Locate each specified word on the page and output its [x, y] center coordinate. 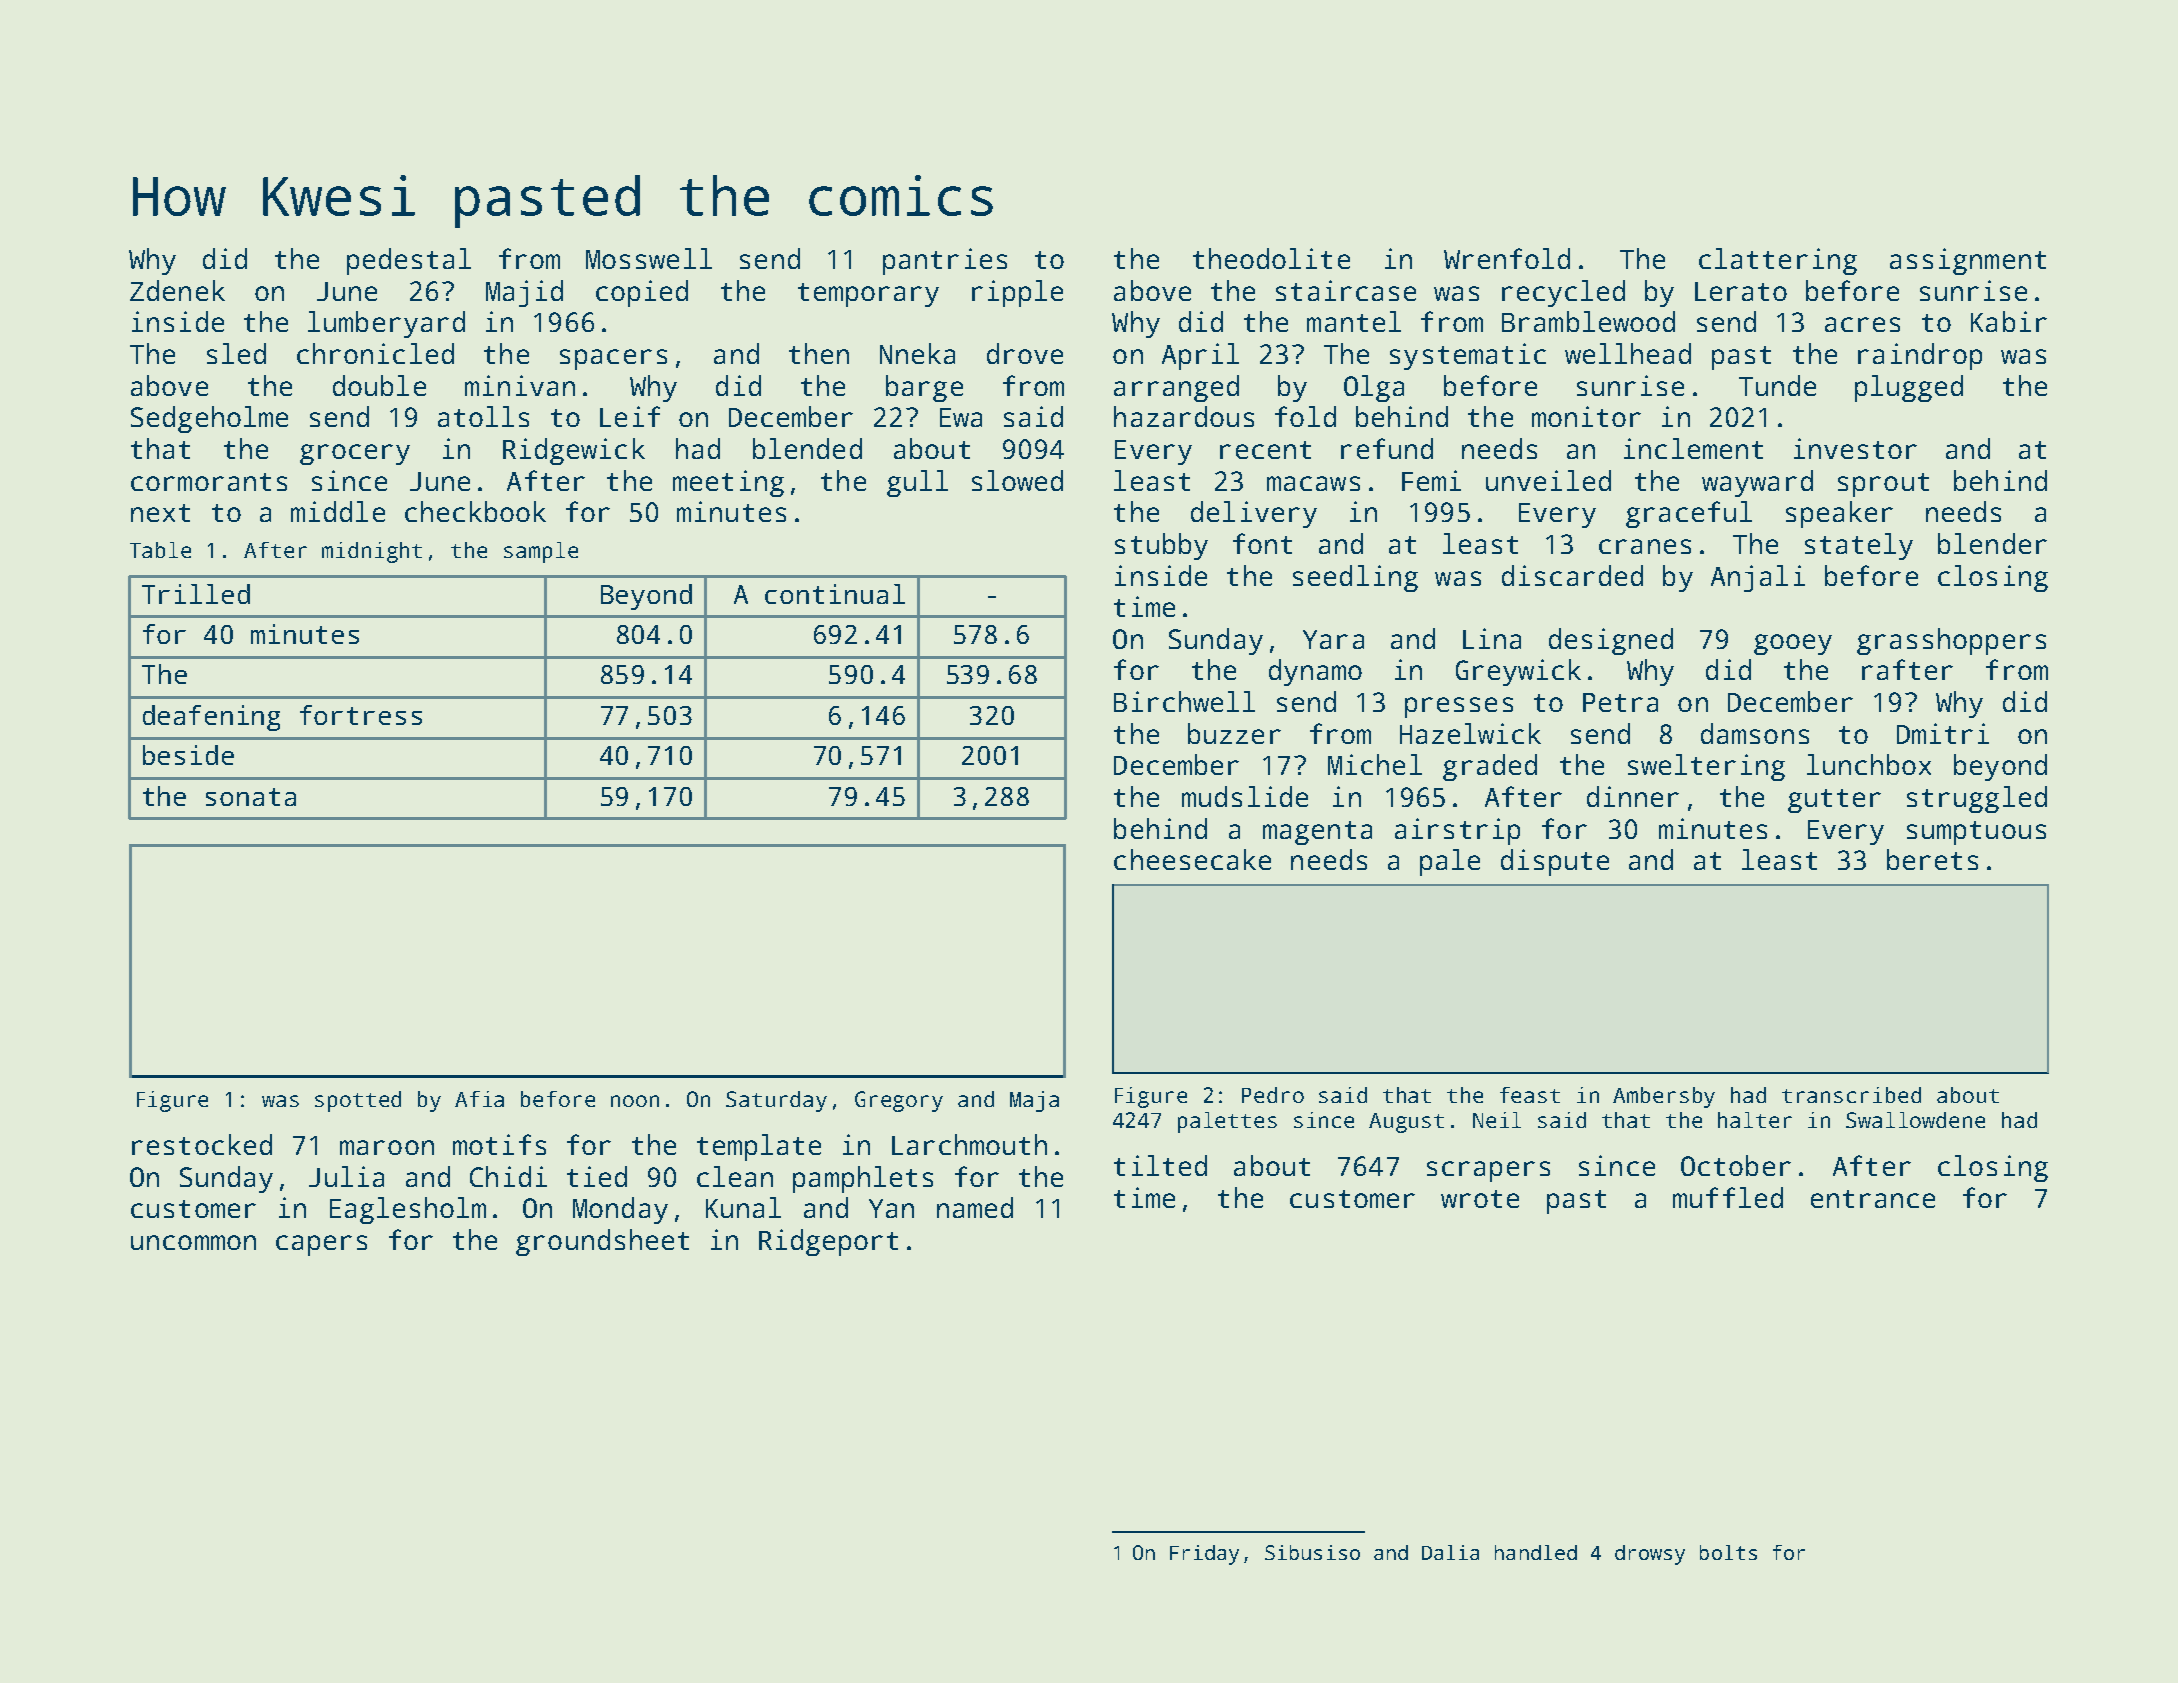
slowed [1017, 480]
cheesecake [1192, 859]
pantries [945, 261]
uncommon [193, 1242]
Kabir [2009, 321]
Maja [1034, 1101]
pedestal [409, 261]
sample [541, 552]
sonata [251, 797]
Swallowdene [1915, 1120]
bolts [1728, 1552]
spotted [358, 1101]
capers [321, 1245]
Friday [1204, 1555]
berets [1932, 859]
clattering [1778, 261]
